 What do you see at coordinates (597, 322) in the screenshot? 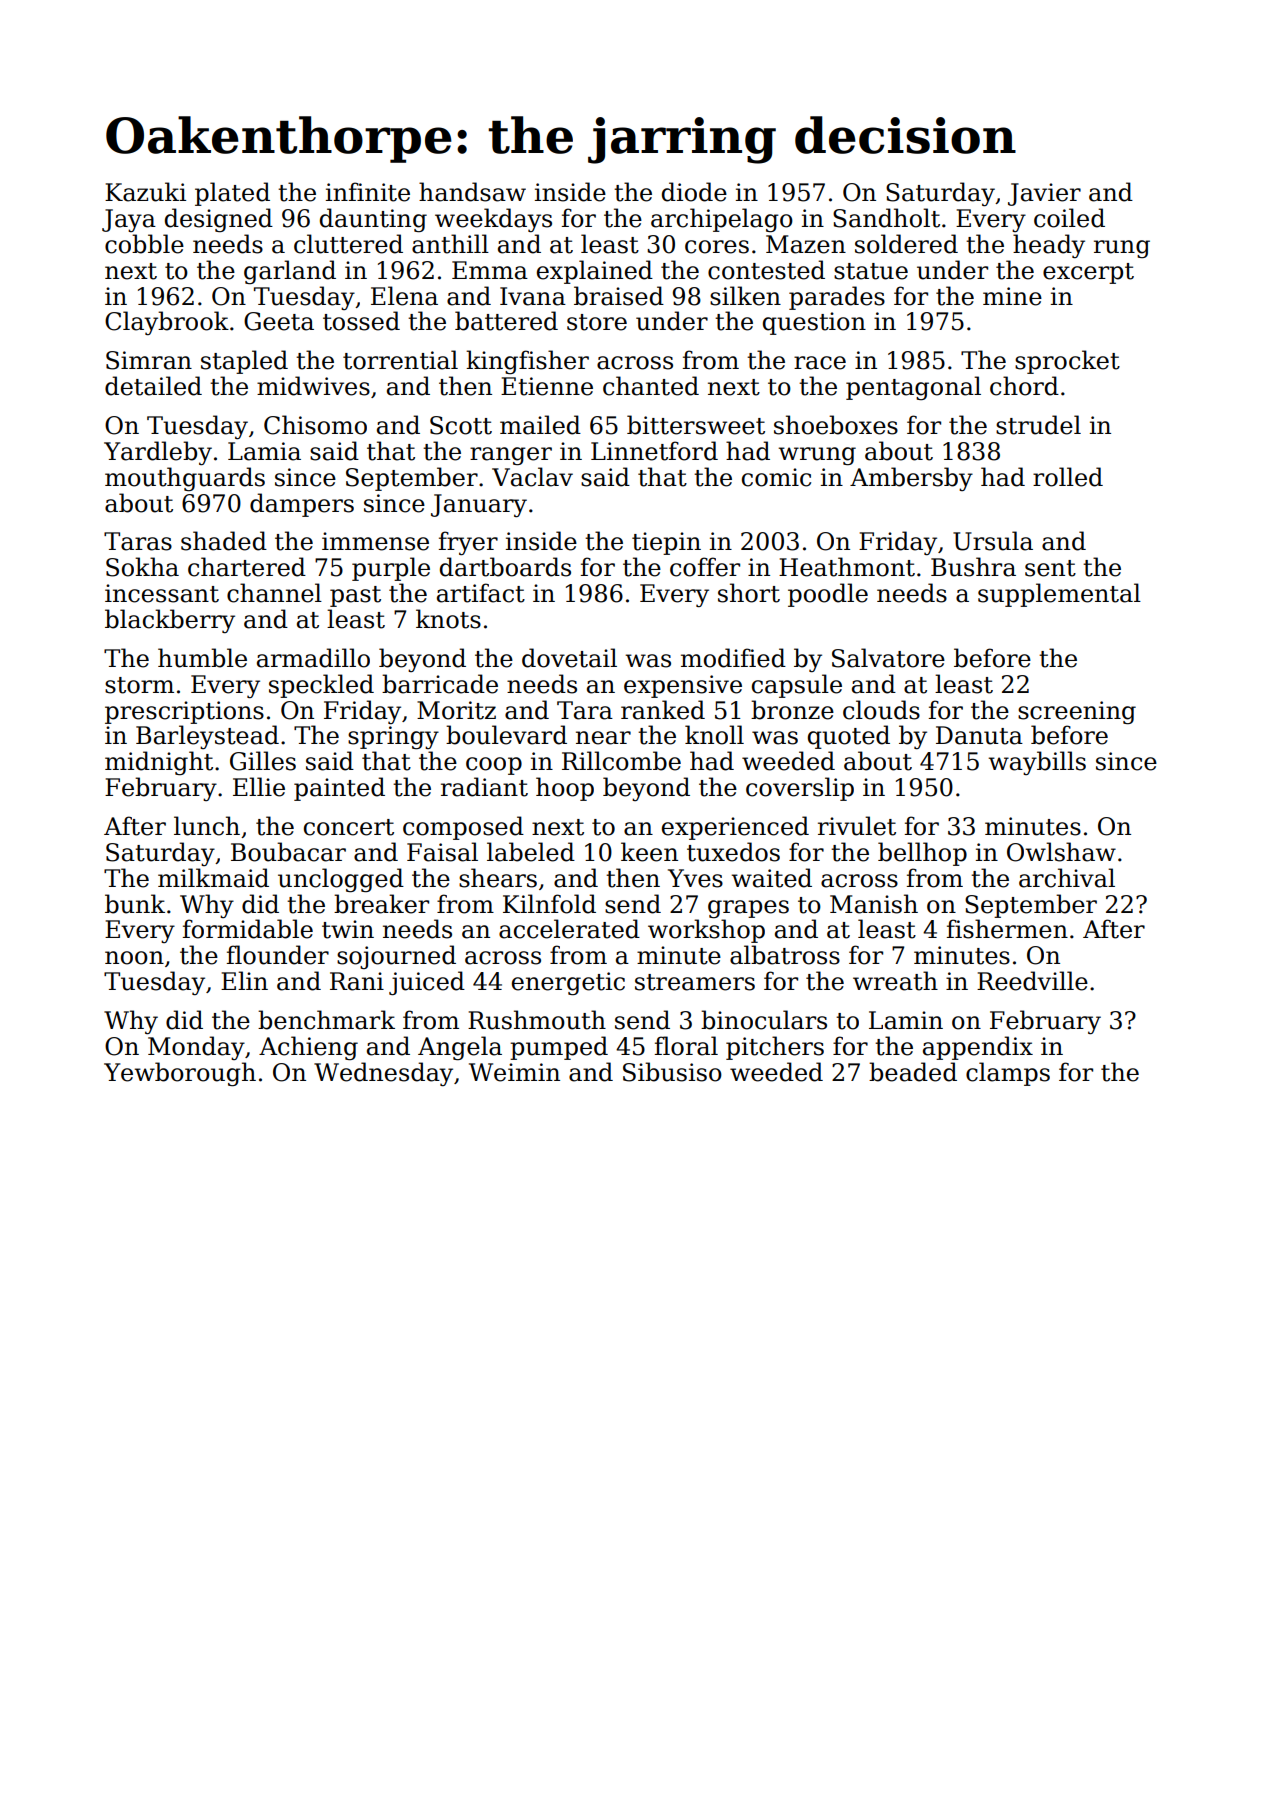
I see `store` at bounding box center [597, 322].
